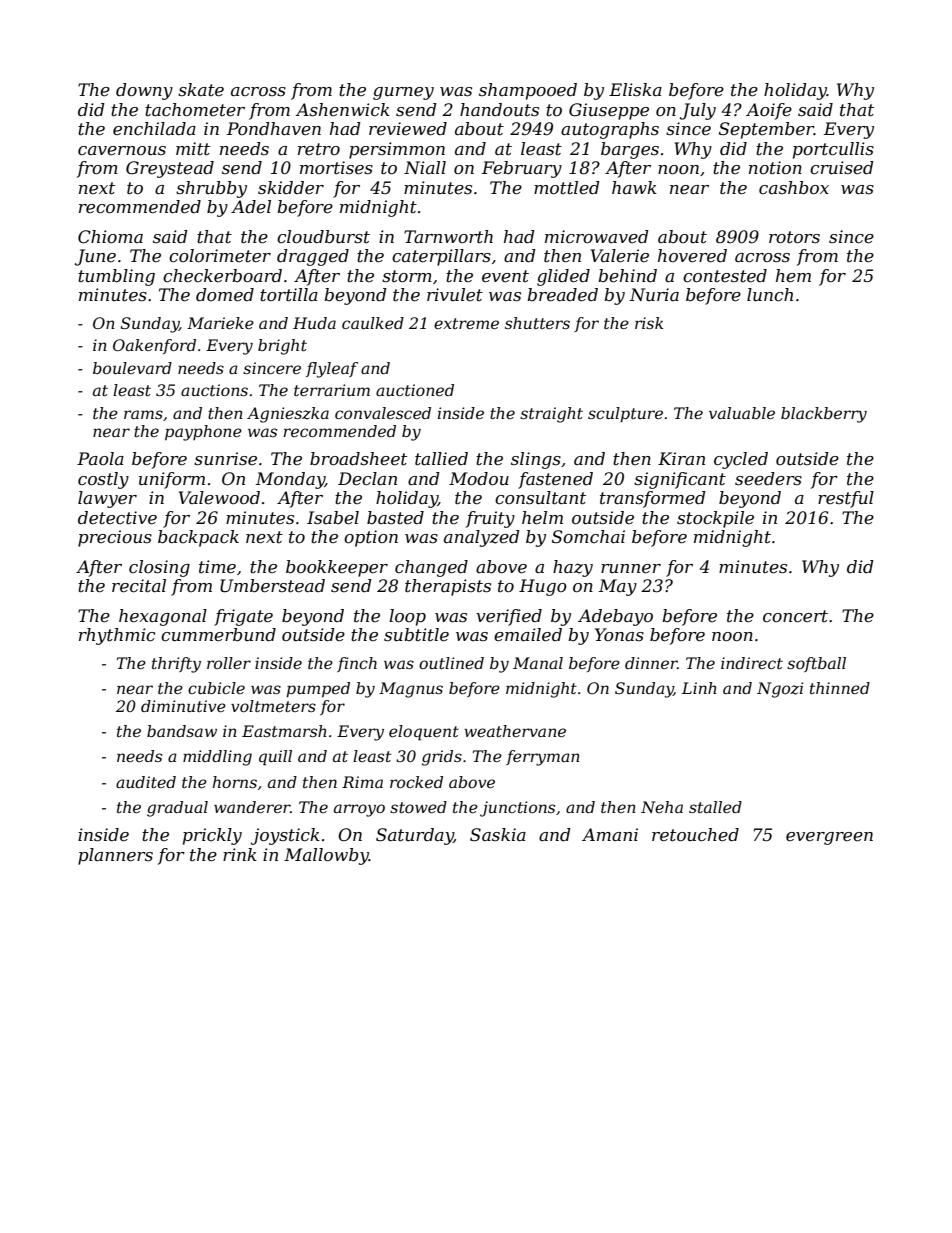  I want to click on lawyer, so click(107, 499).
